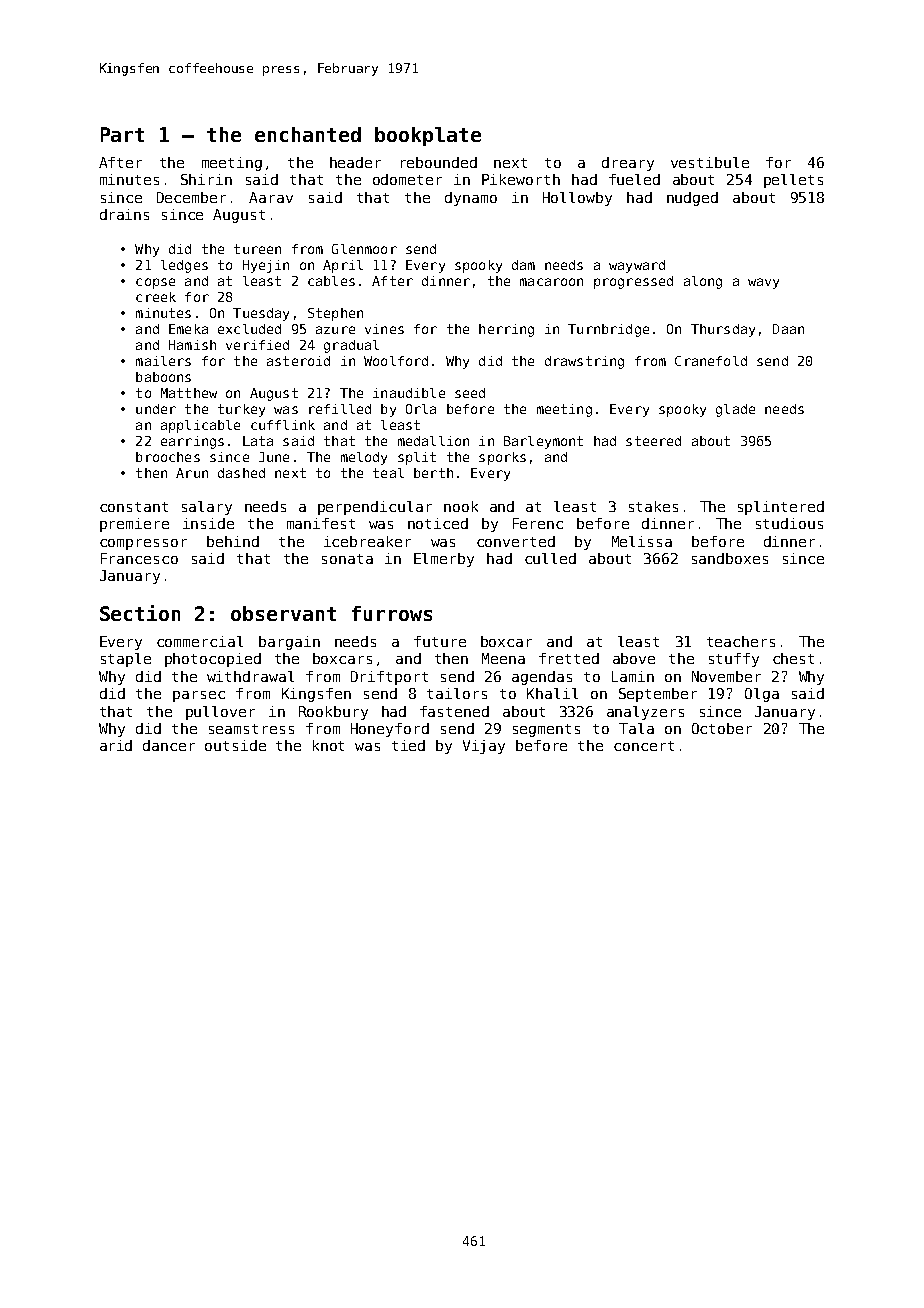  Describe the element at coordinates (428, 136) in the page. I see `bookplate` at that location.
